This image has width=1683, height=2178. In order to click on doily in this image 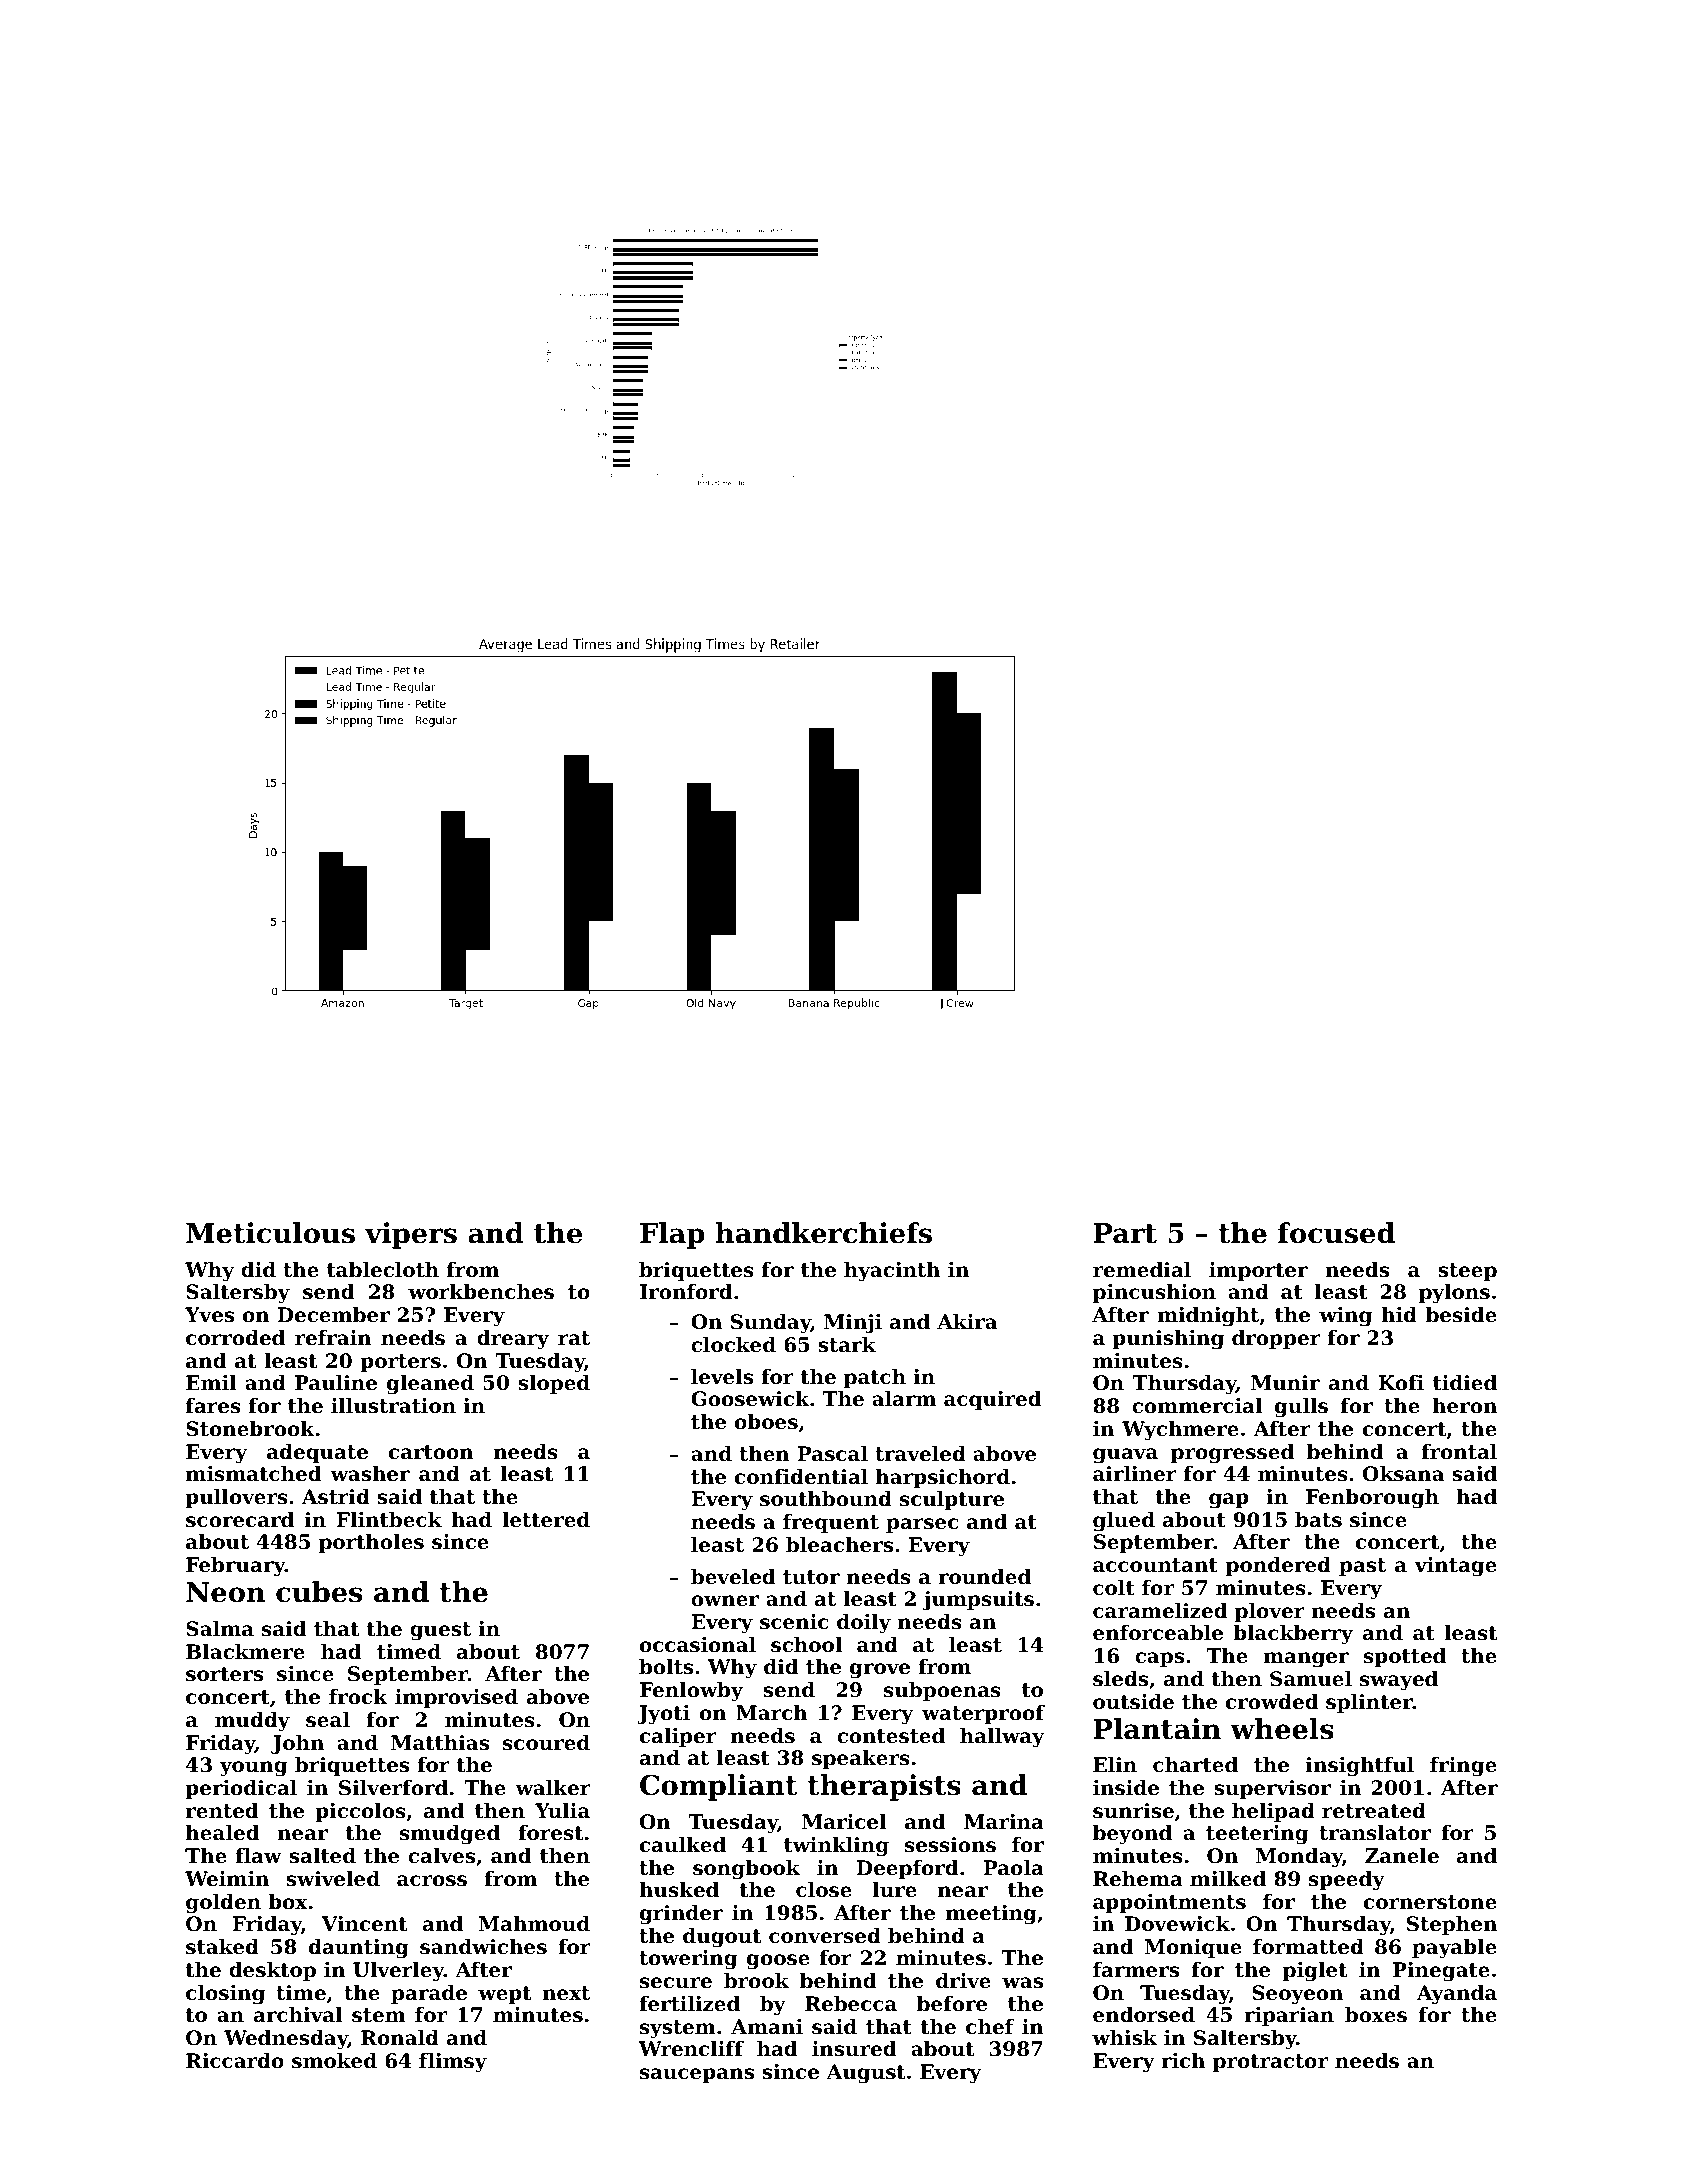, I will do `click(864, 1624)`.
